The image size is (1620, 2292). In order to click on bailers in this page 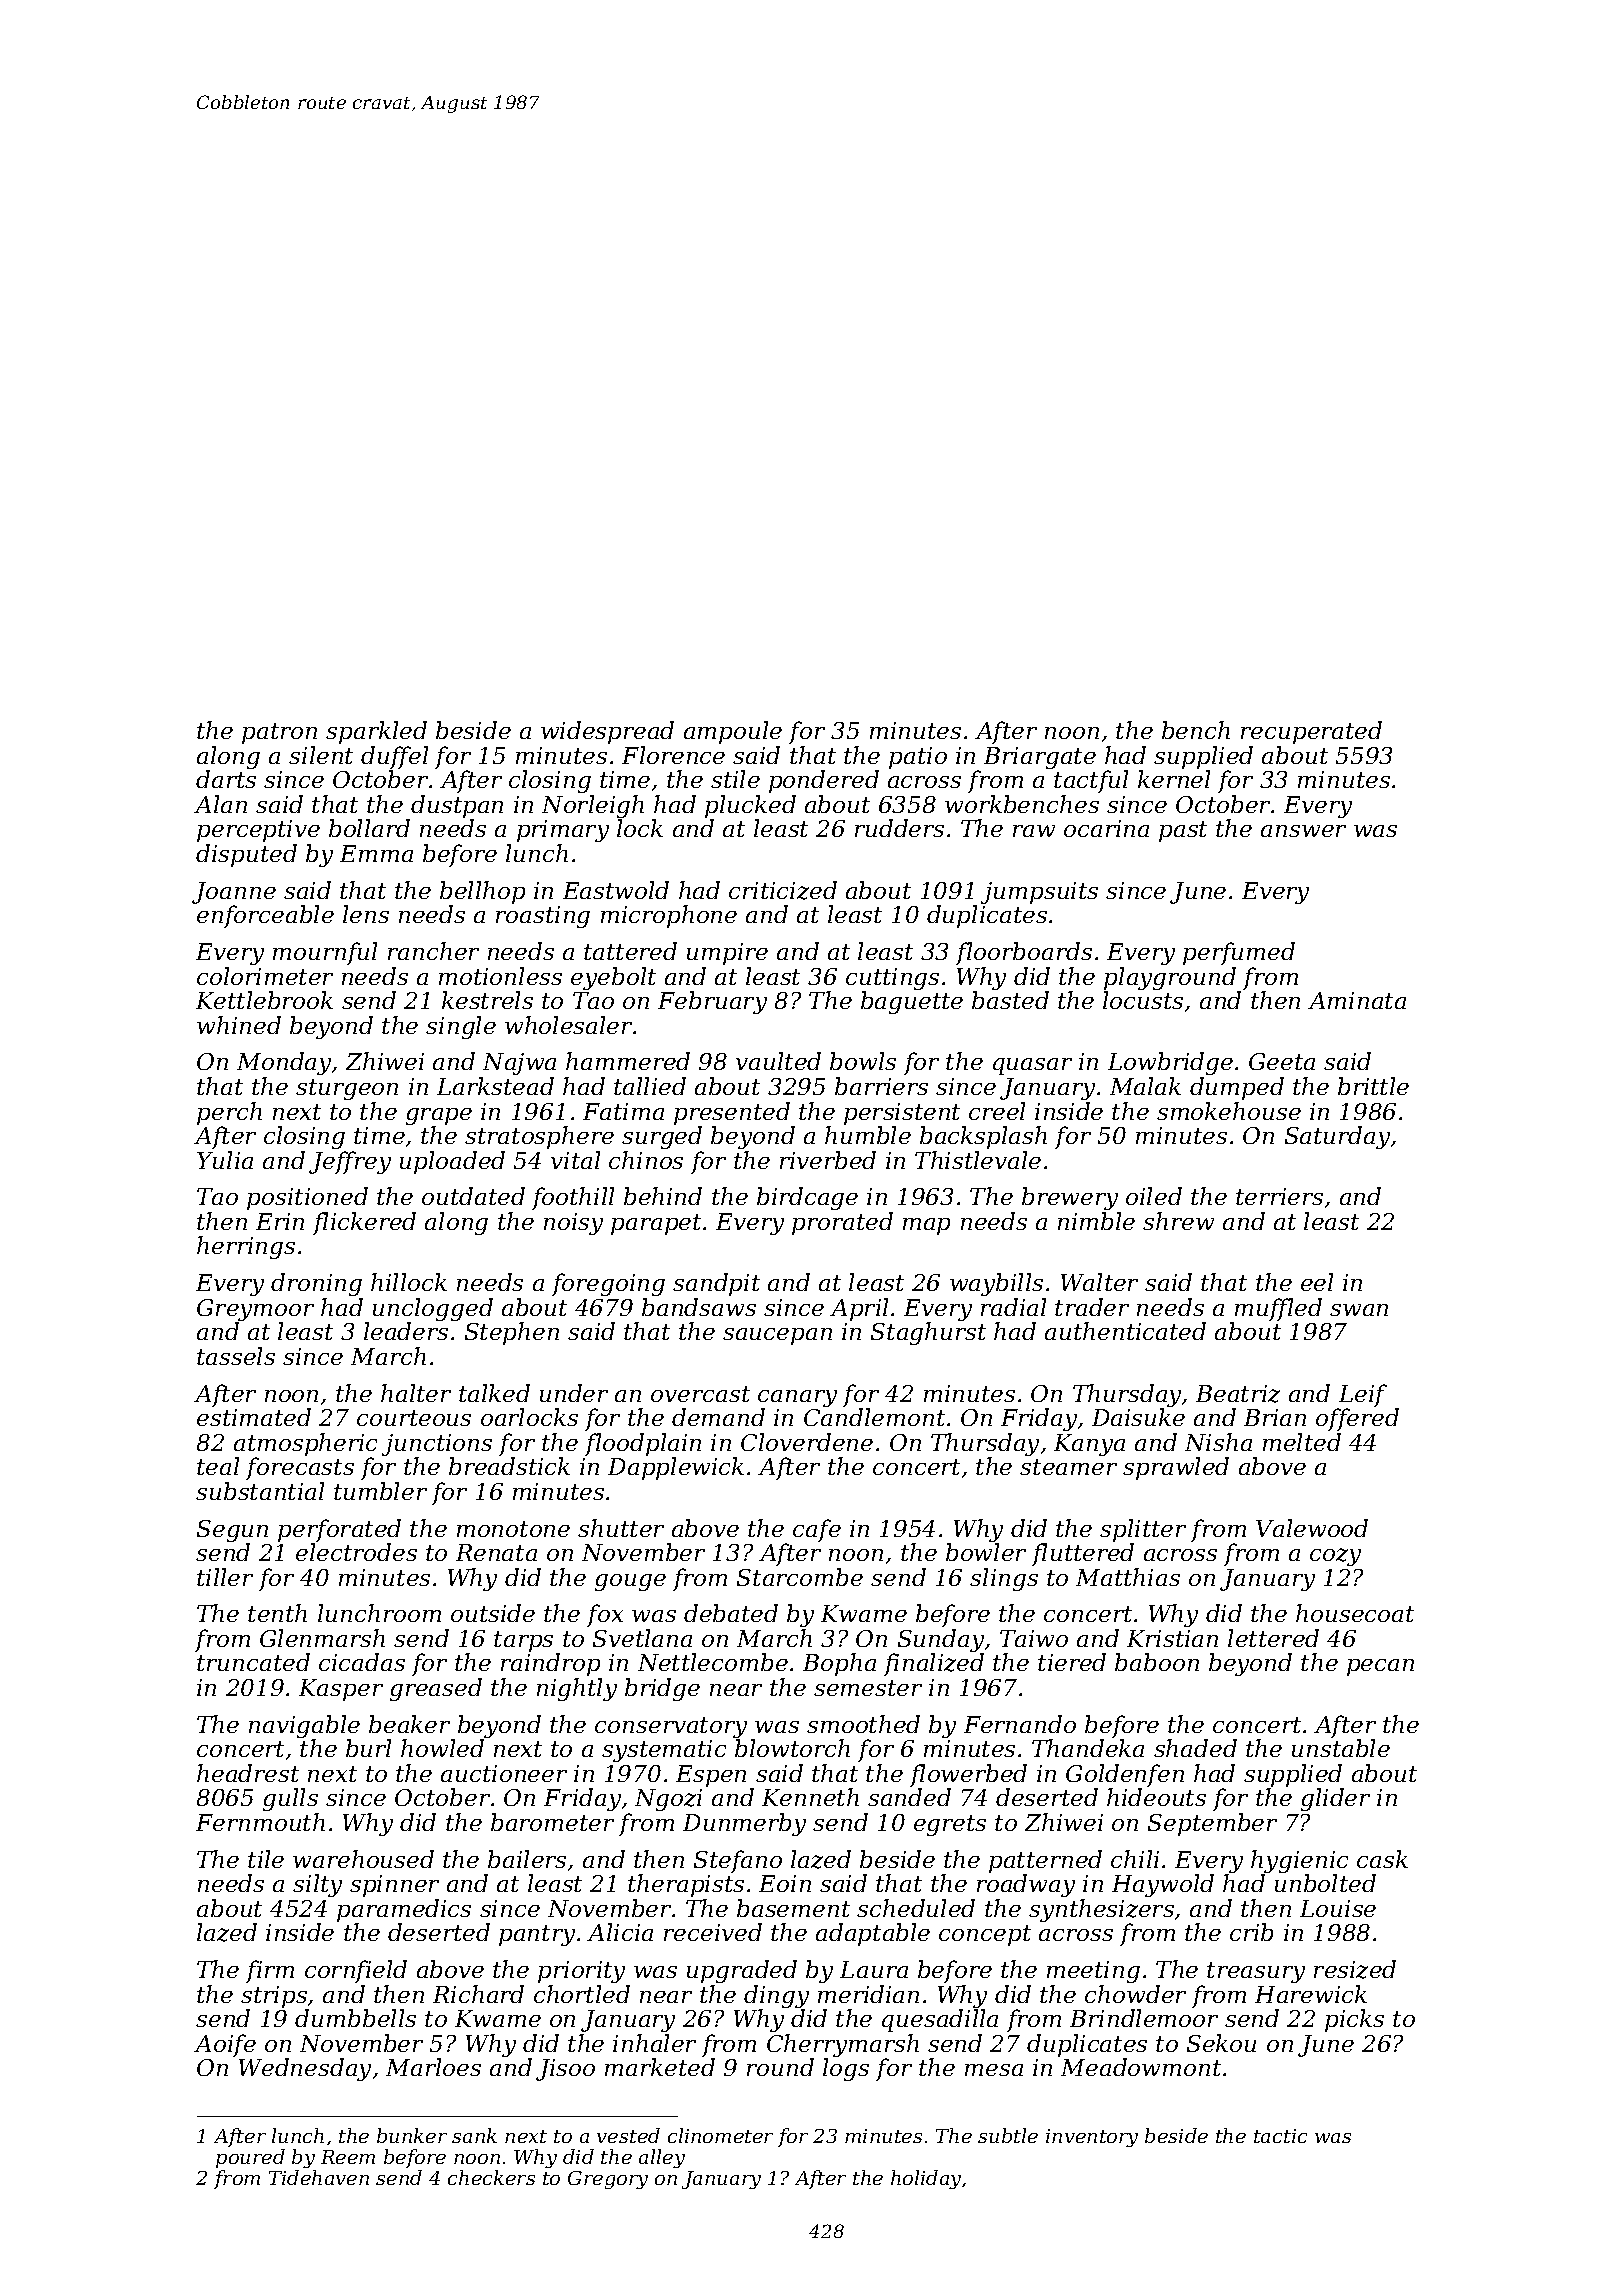, I will do `click(527, 1859)`.
